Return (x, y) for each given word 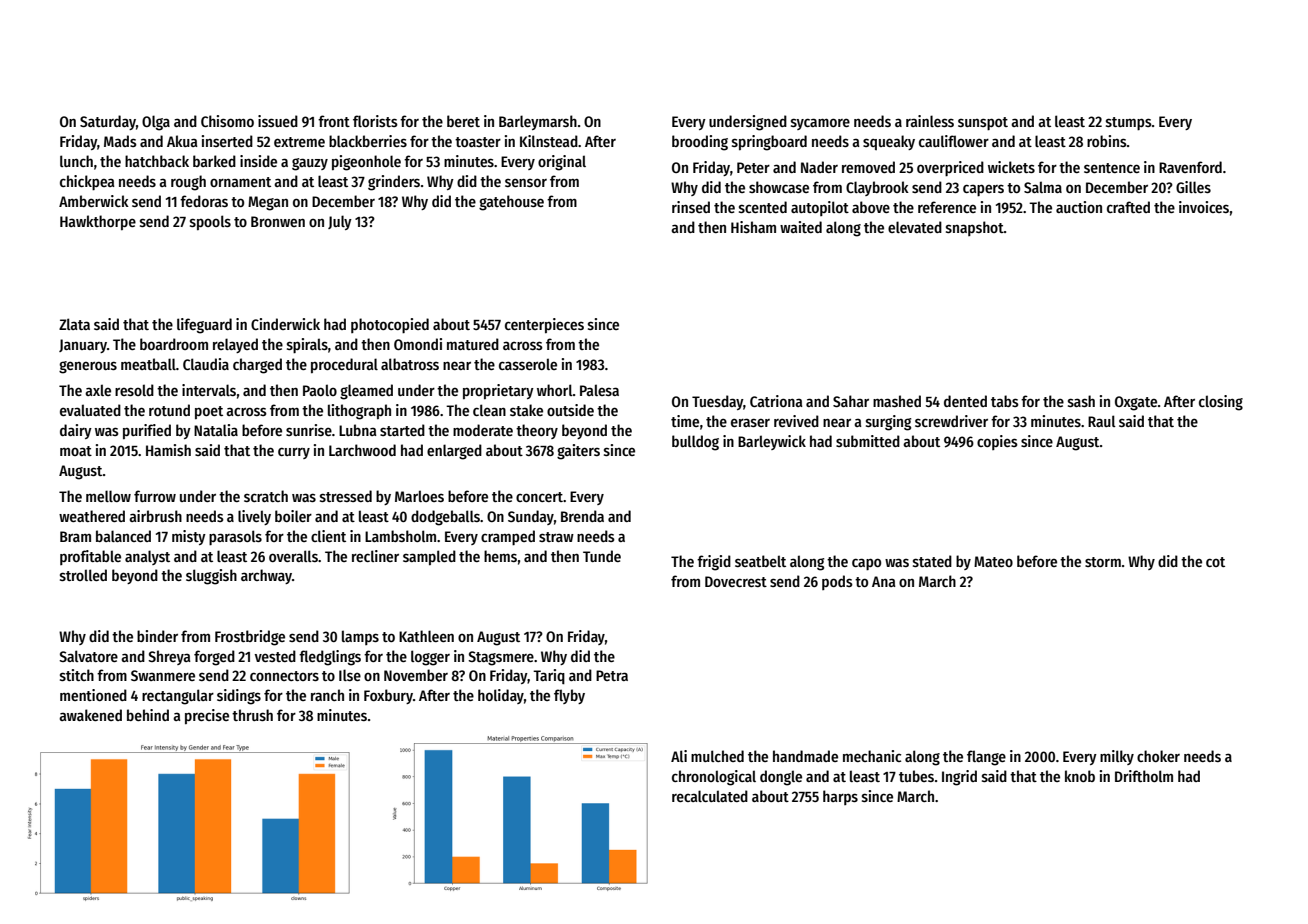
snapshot (975, 228)
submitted (868, 441)
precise (207, 716)
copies (997, 442)
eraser (750, 422)
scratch (266, 496)
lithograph (359, 412)
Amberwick (94, 201)
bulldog (695, 443)
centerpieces (544, 325)
